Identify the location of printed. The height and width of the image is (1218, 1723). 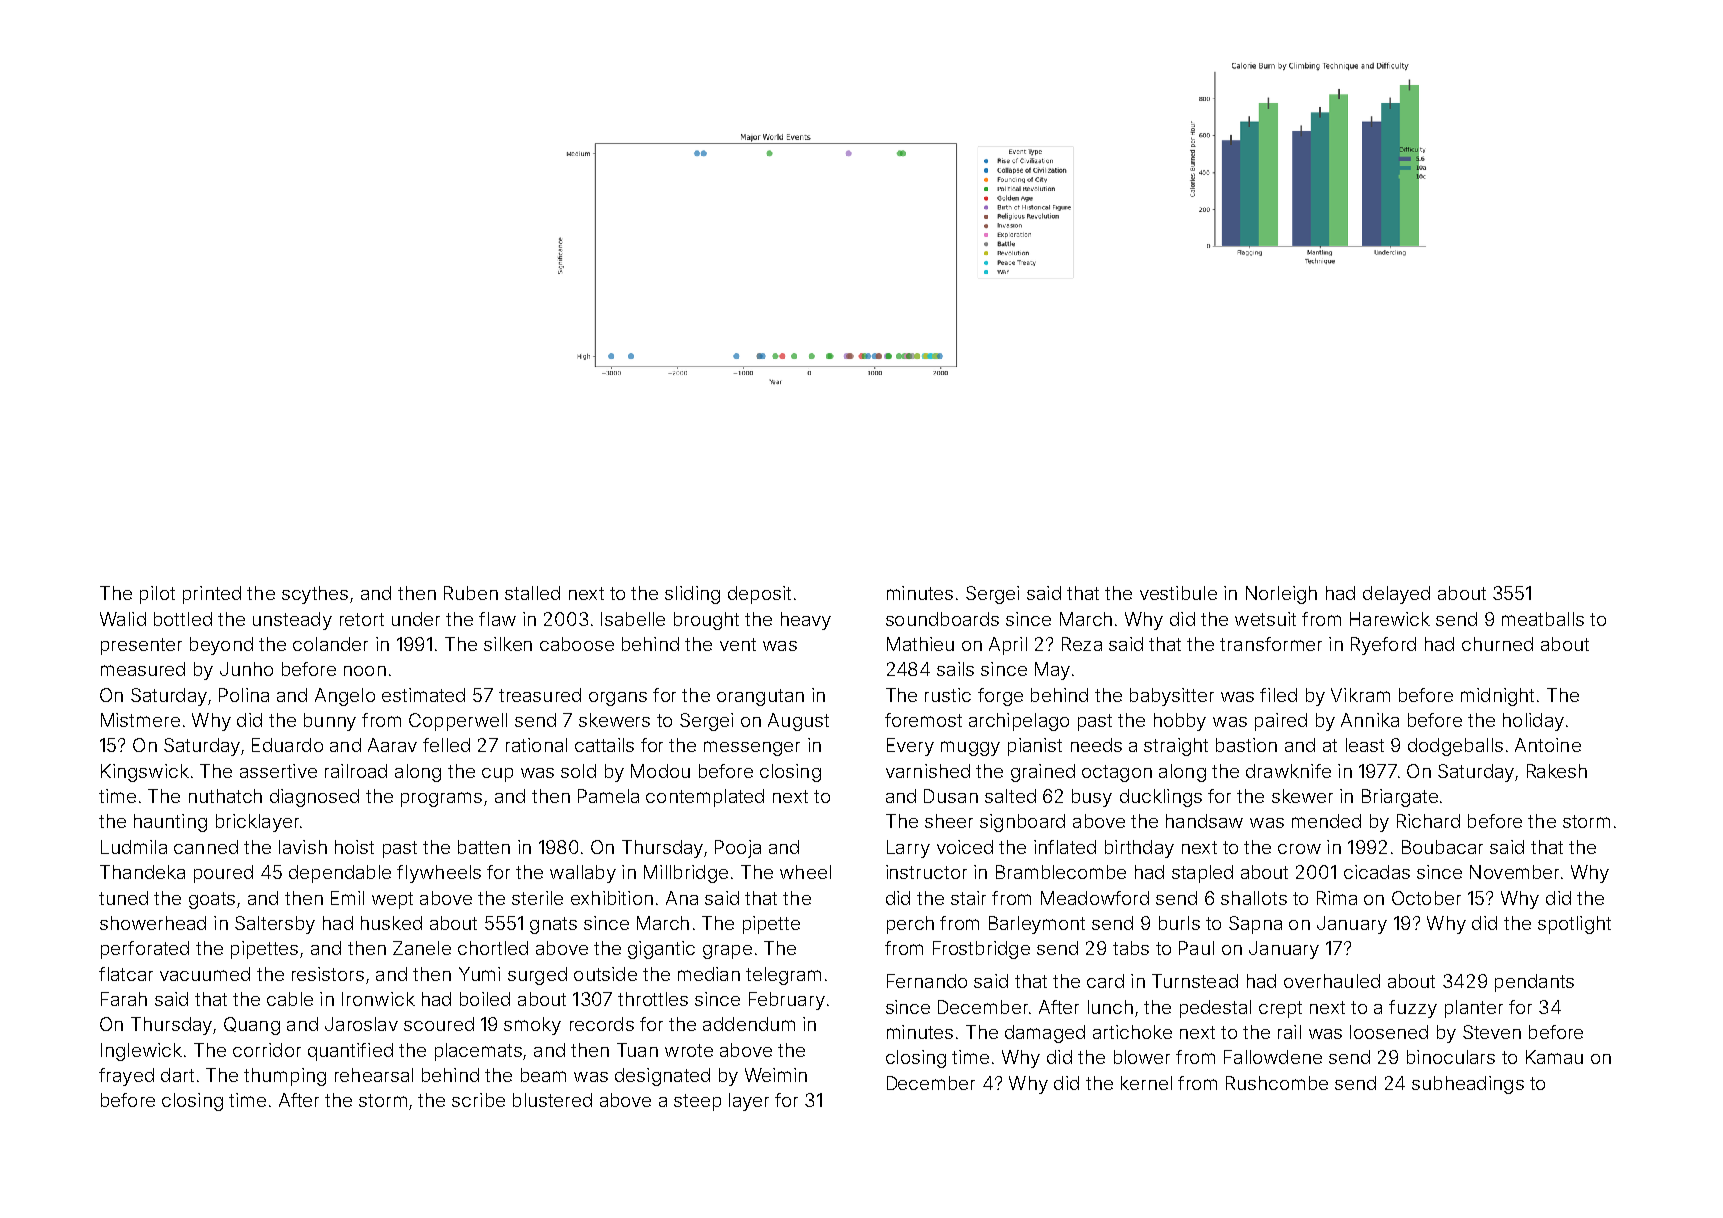
(212, 595).
